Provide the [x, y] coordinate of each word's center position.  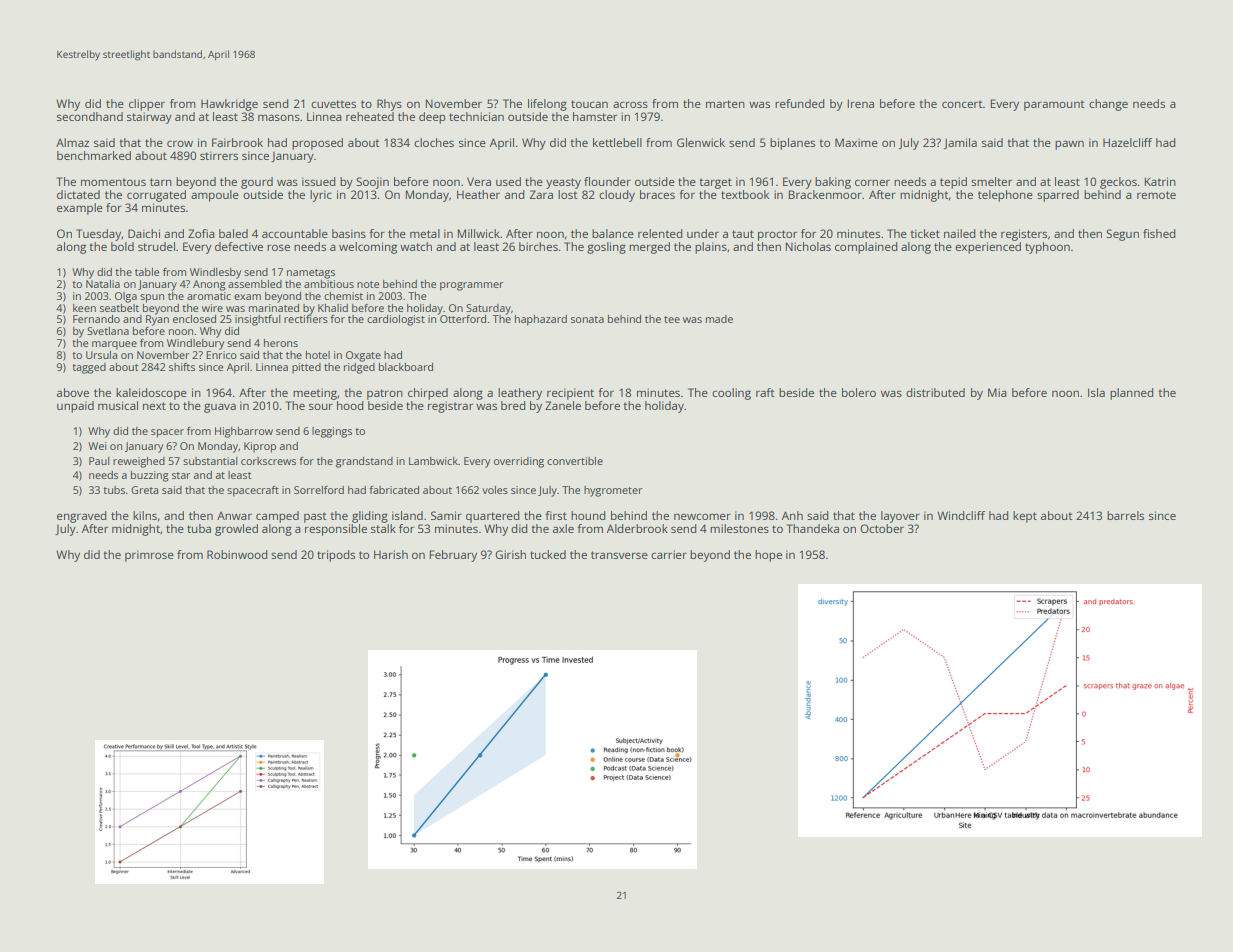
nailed [960, 233]
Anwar [234, 515]
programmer [471, 286]
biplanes [792, 144]
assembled [255, 284]
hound [588, 515]
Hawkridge [229, 105]
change [1108, 105]
